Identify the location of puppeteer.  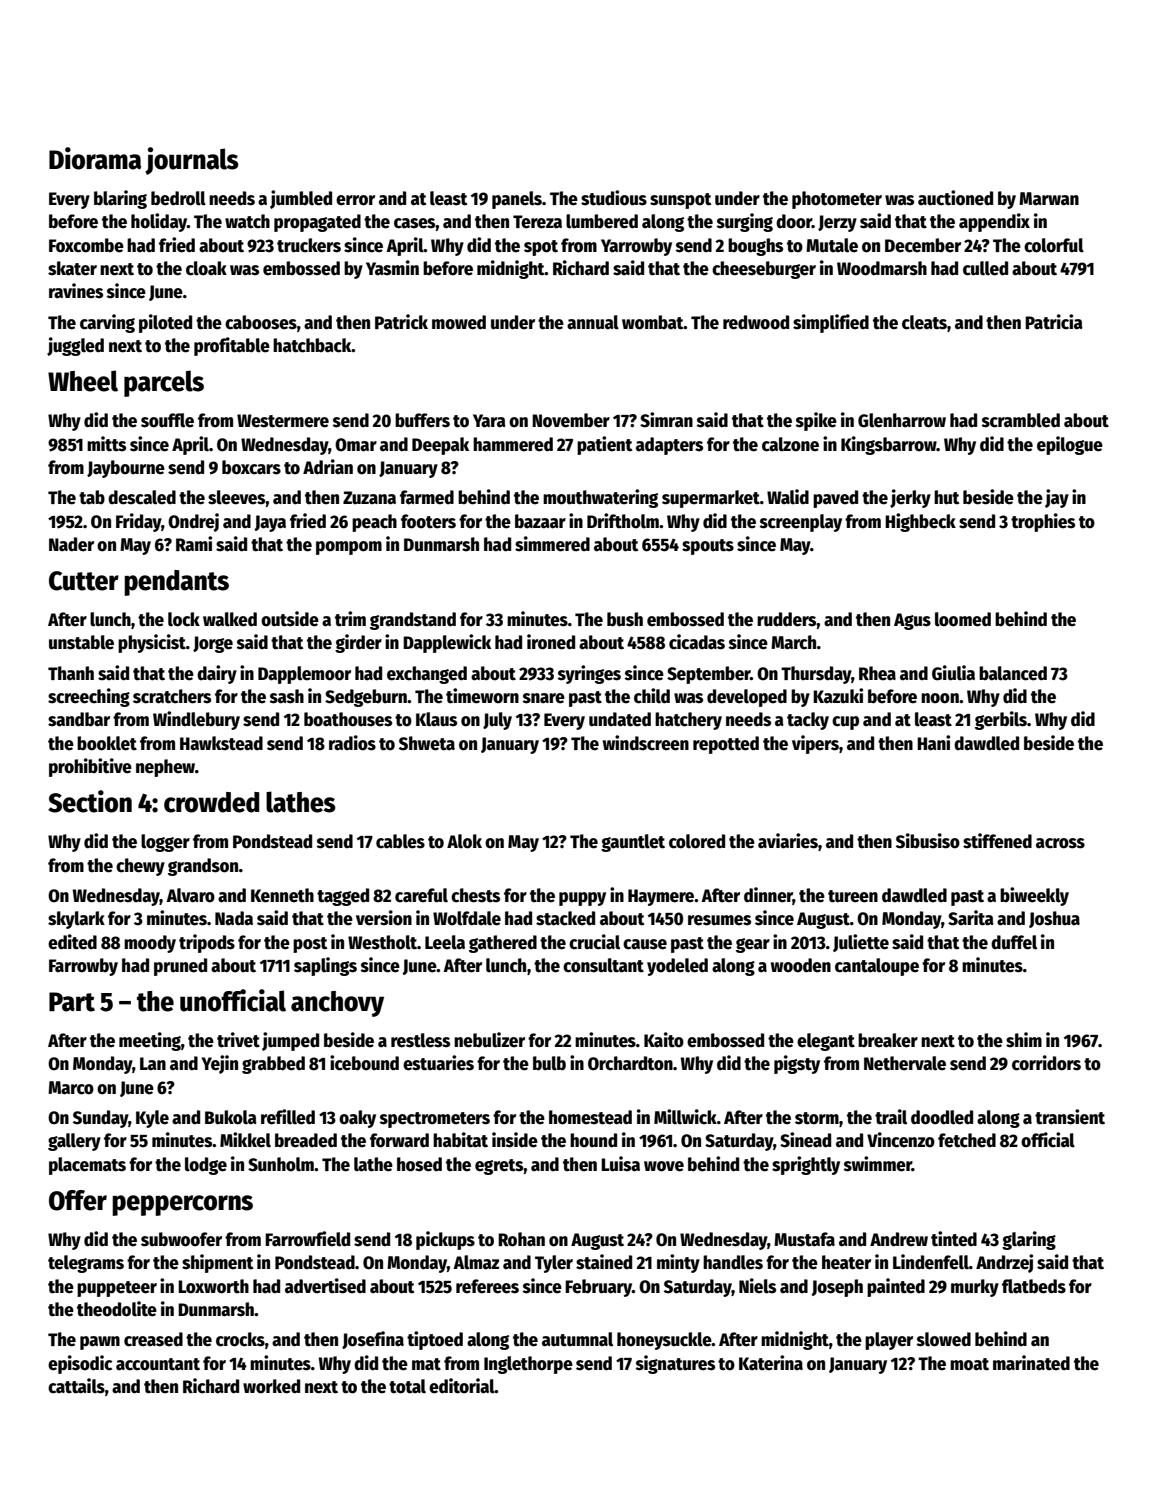
(117, 1289).
